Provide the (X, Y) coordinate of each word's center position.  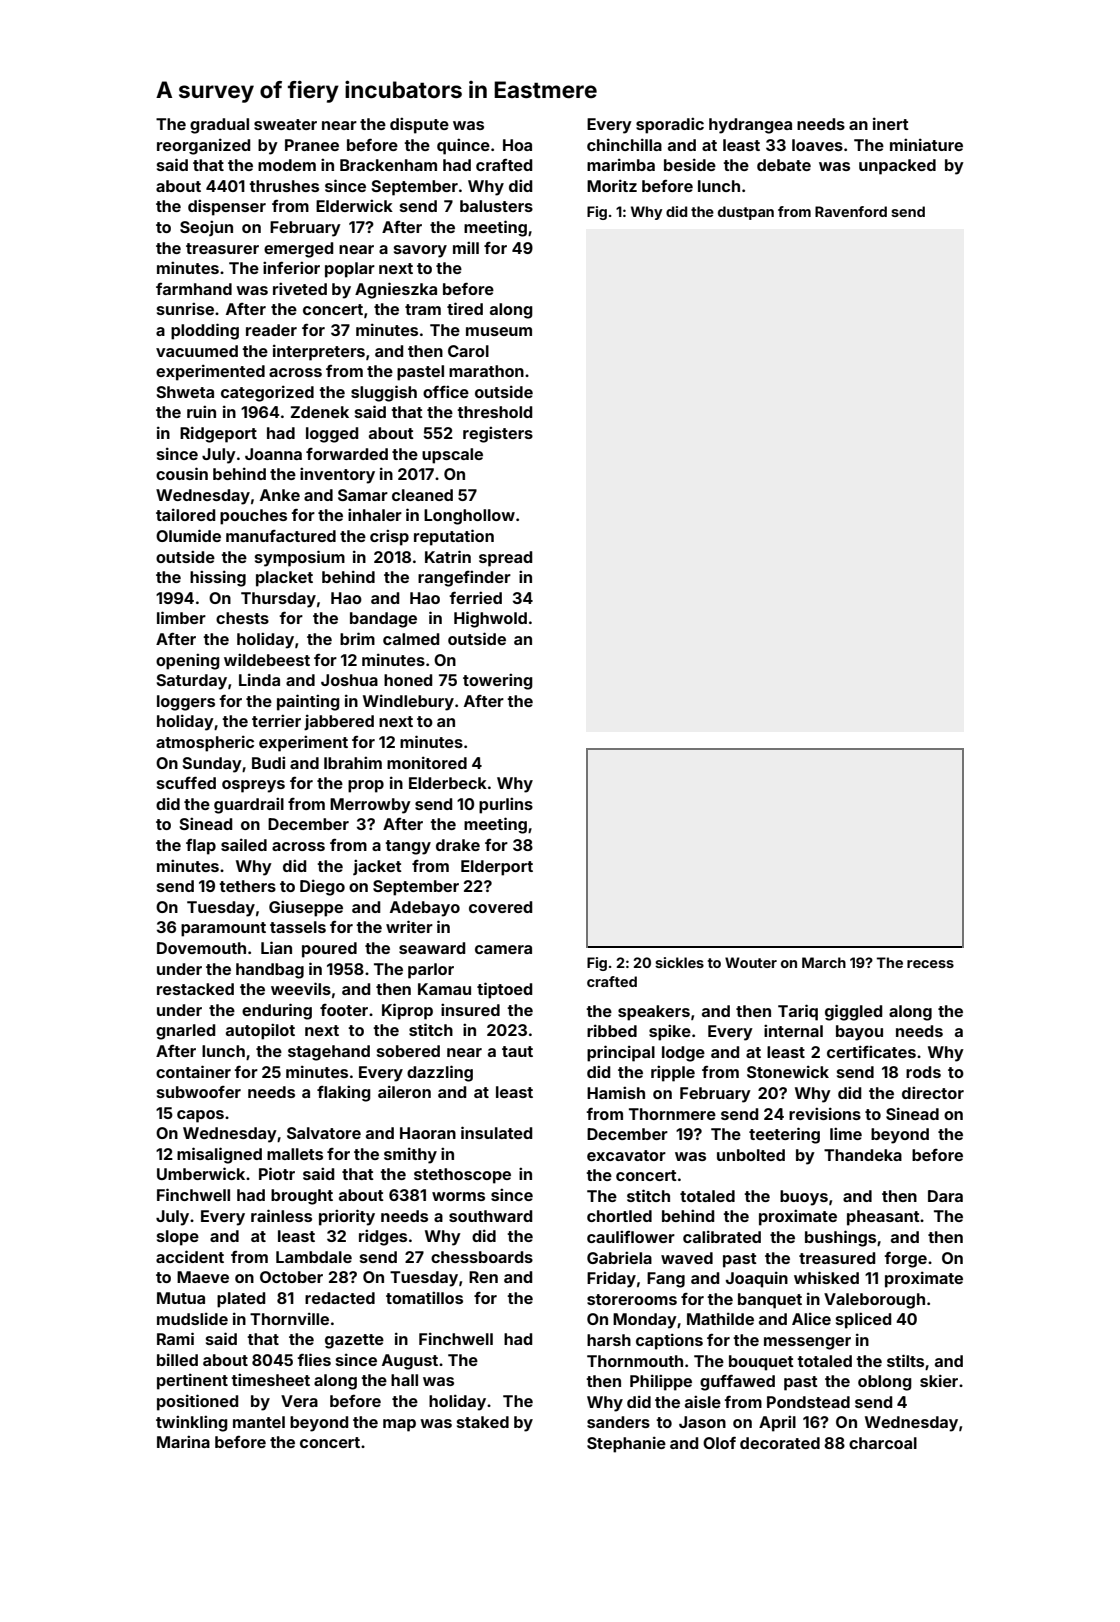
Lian (276, 947)
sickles (679, 962)
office (446, 391)
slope (178, 1238)
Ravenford (851, 211)
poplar (350, 270)
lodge (683, 1054)
